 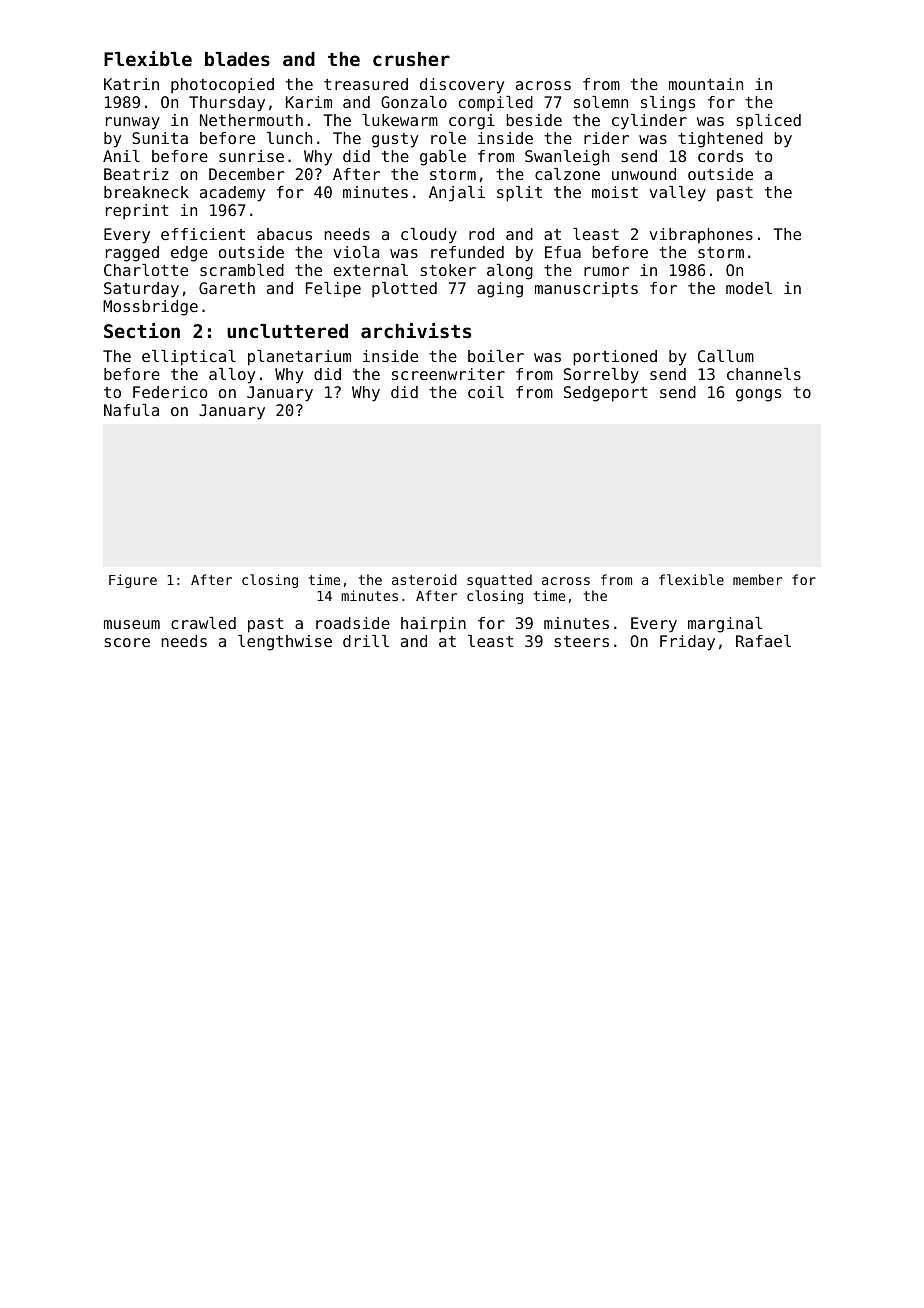 What do you see at coordinates (232, 194) in the image?
I see `academy` at bounding box center [232, 194].
